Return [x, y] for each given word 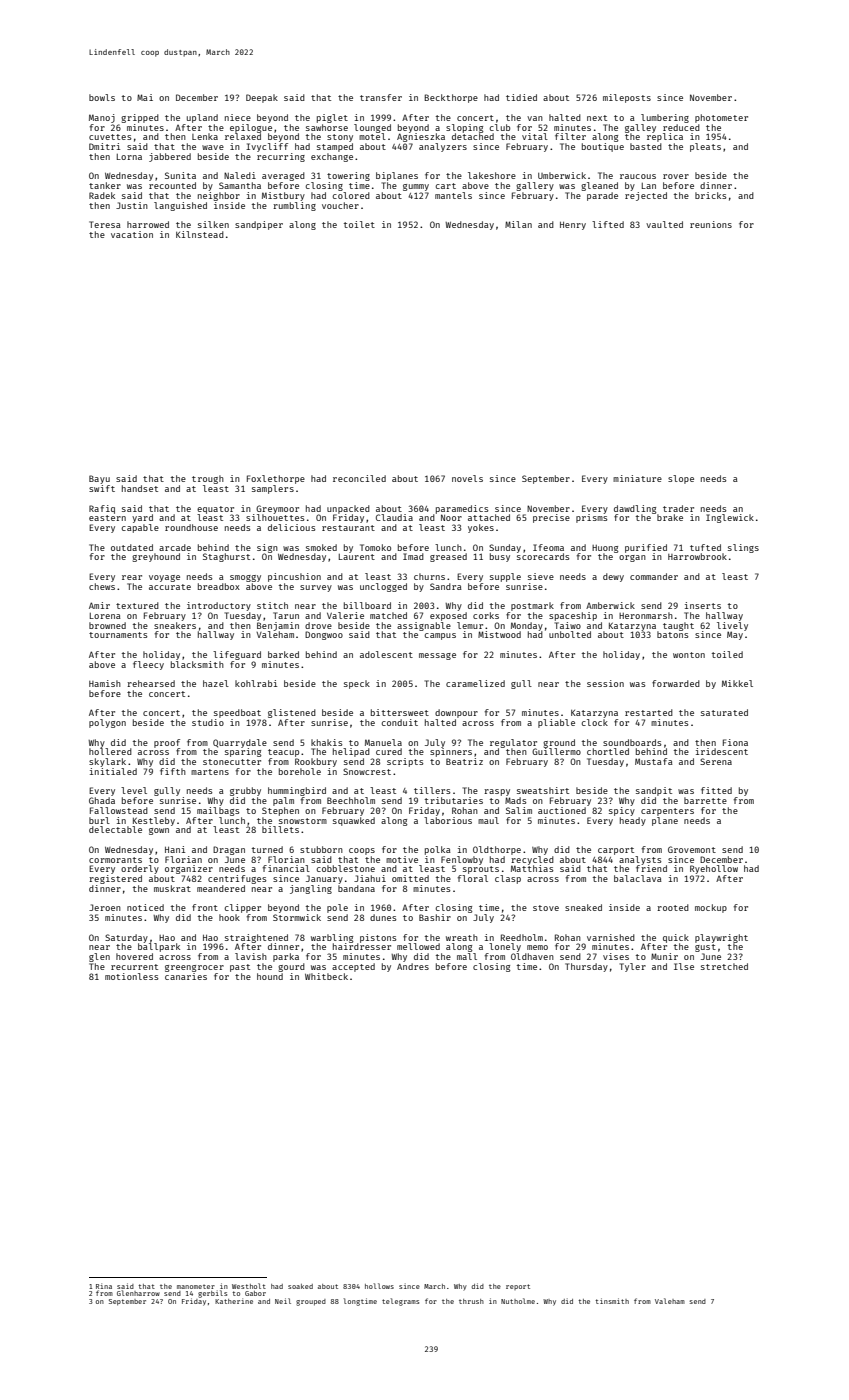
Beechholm [351, 800]
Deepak [262, 98]
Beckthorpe [451, 98]
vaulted [664, 224]
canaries [186, 976]
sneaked [583, 907]
